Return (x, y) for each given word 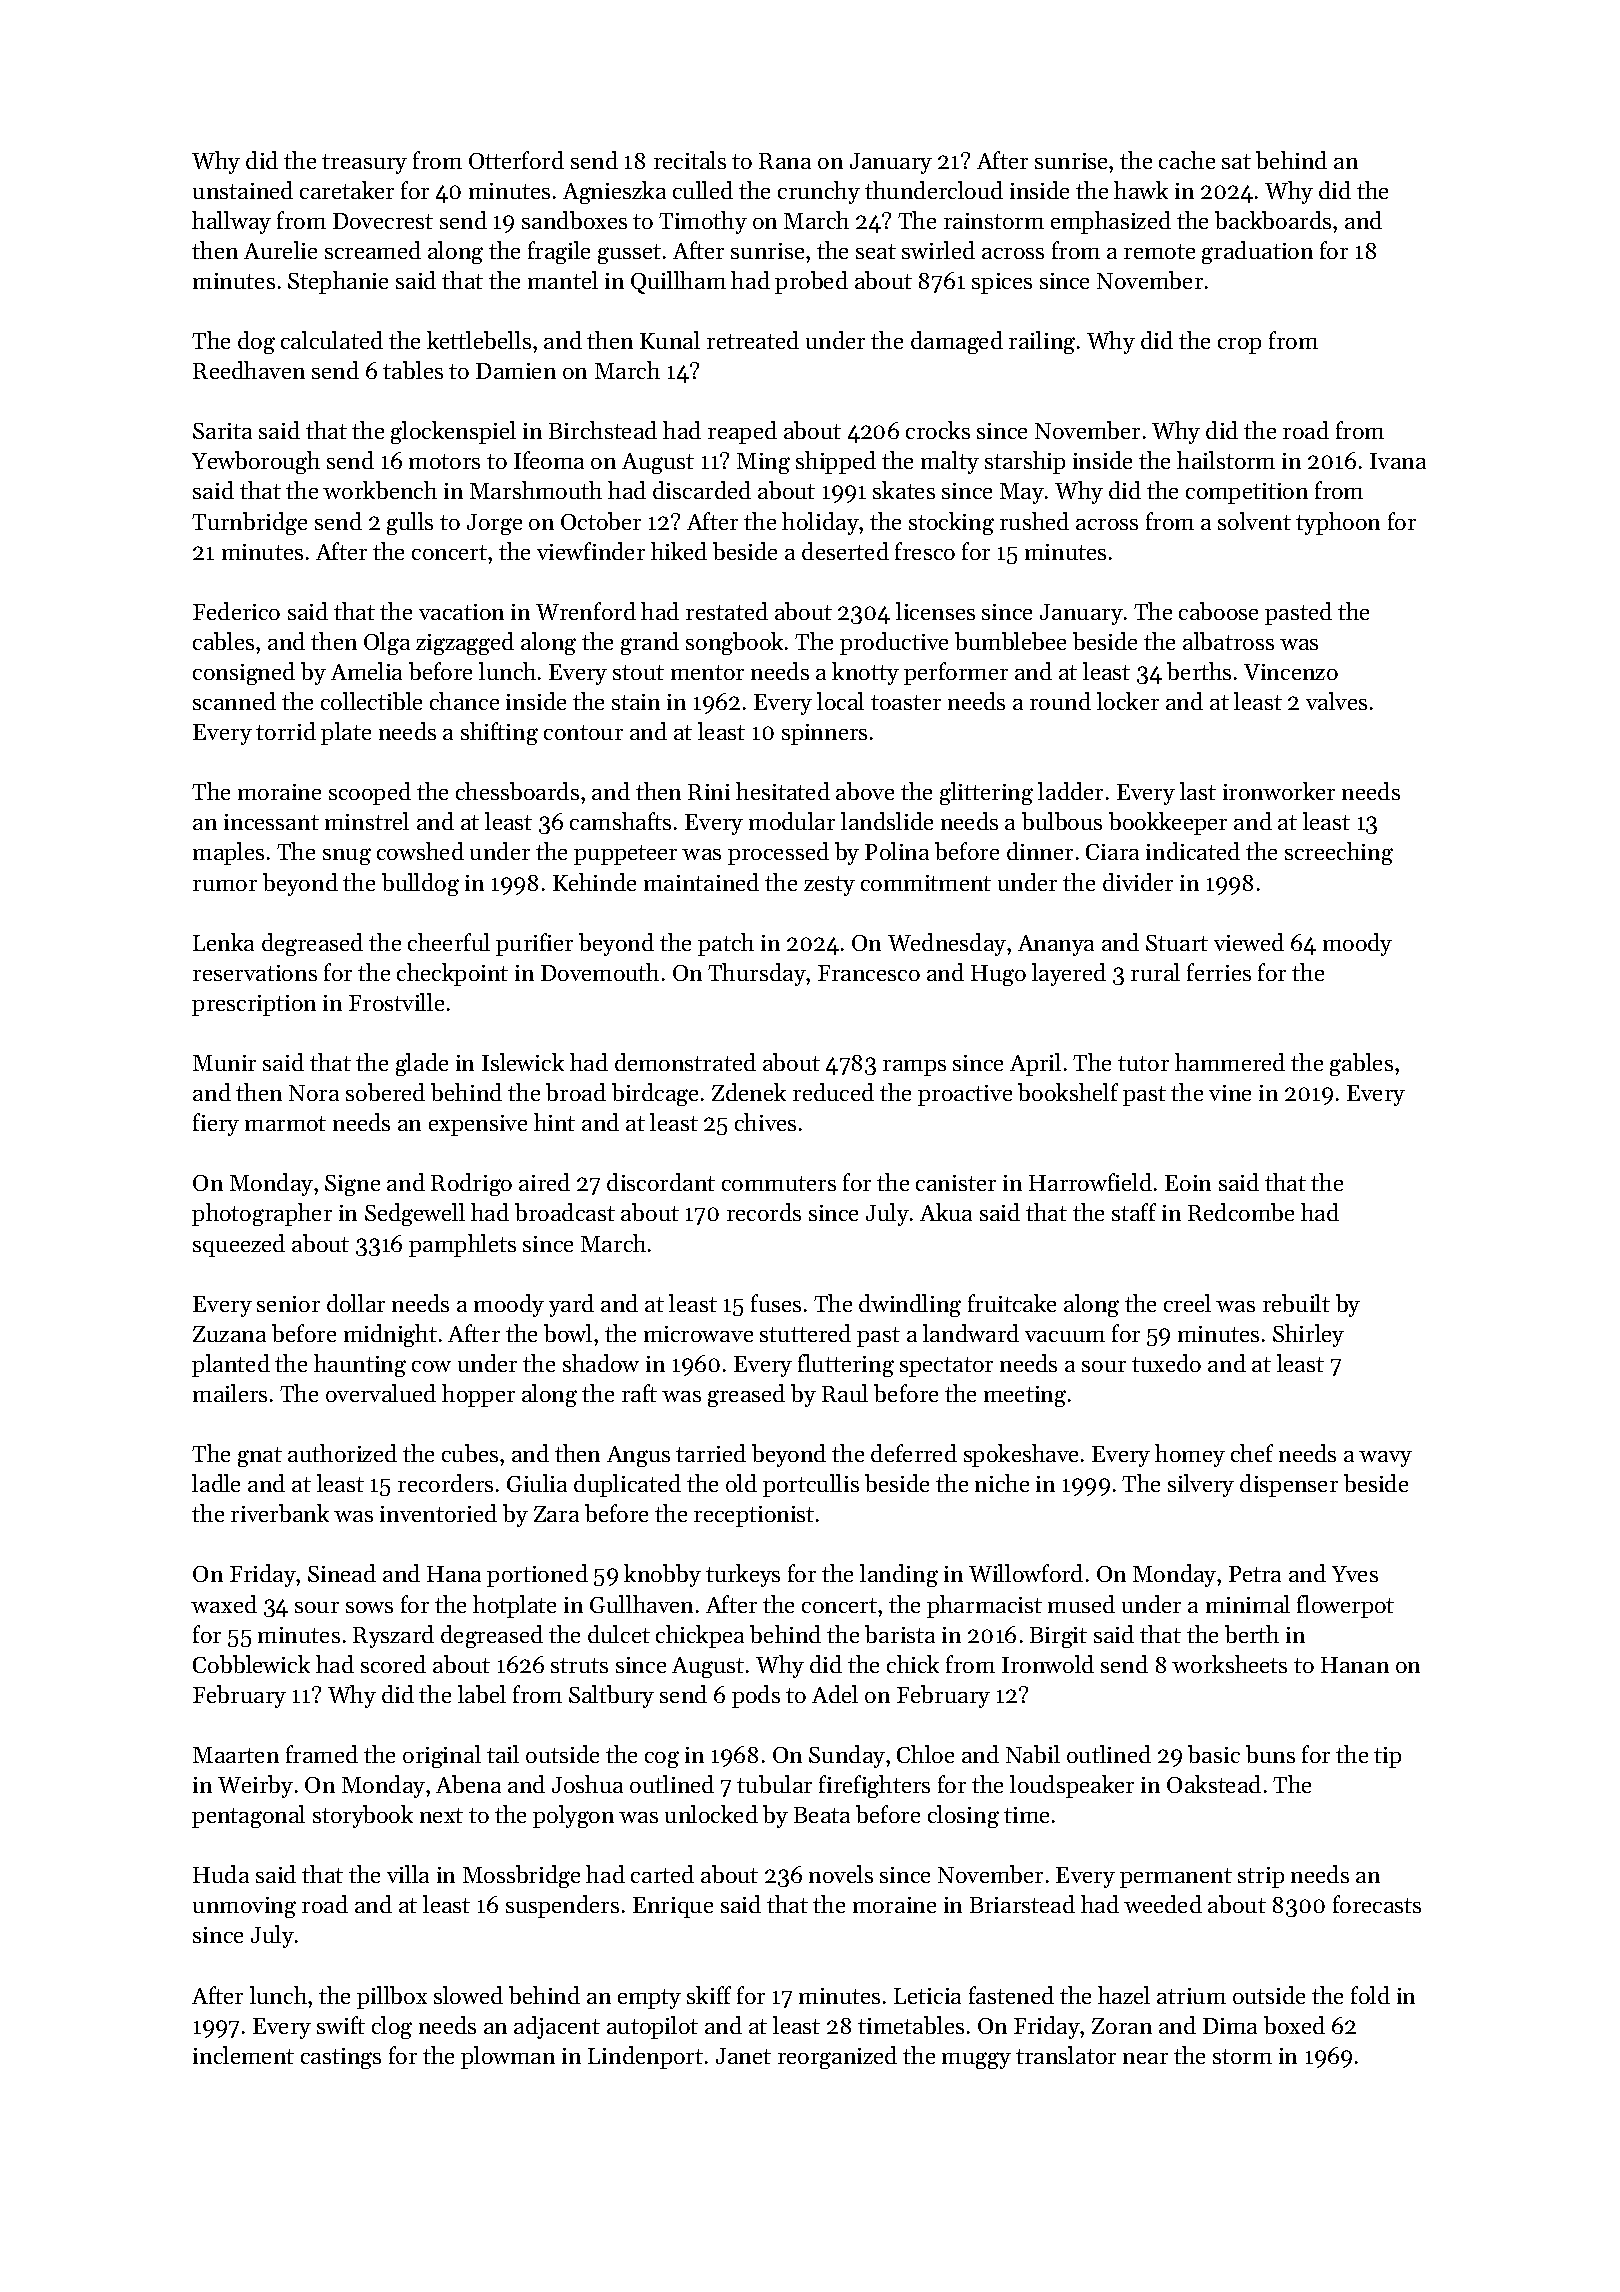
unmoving (244, 1907)
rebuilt (1296, 1303)
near (1145, 2058)
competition (1247, 493)
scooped (370, 793)
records (764, 1212)
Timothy (703, 222)
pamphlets (462, 1245)
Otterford (516, 160)
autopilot (652, 2027)
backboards (1273, 220)
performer (956, 673)
